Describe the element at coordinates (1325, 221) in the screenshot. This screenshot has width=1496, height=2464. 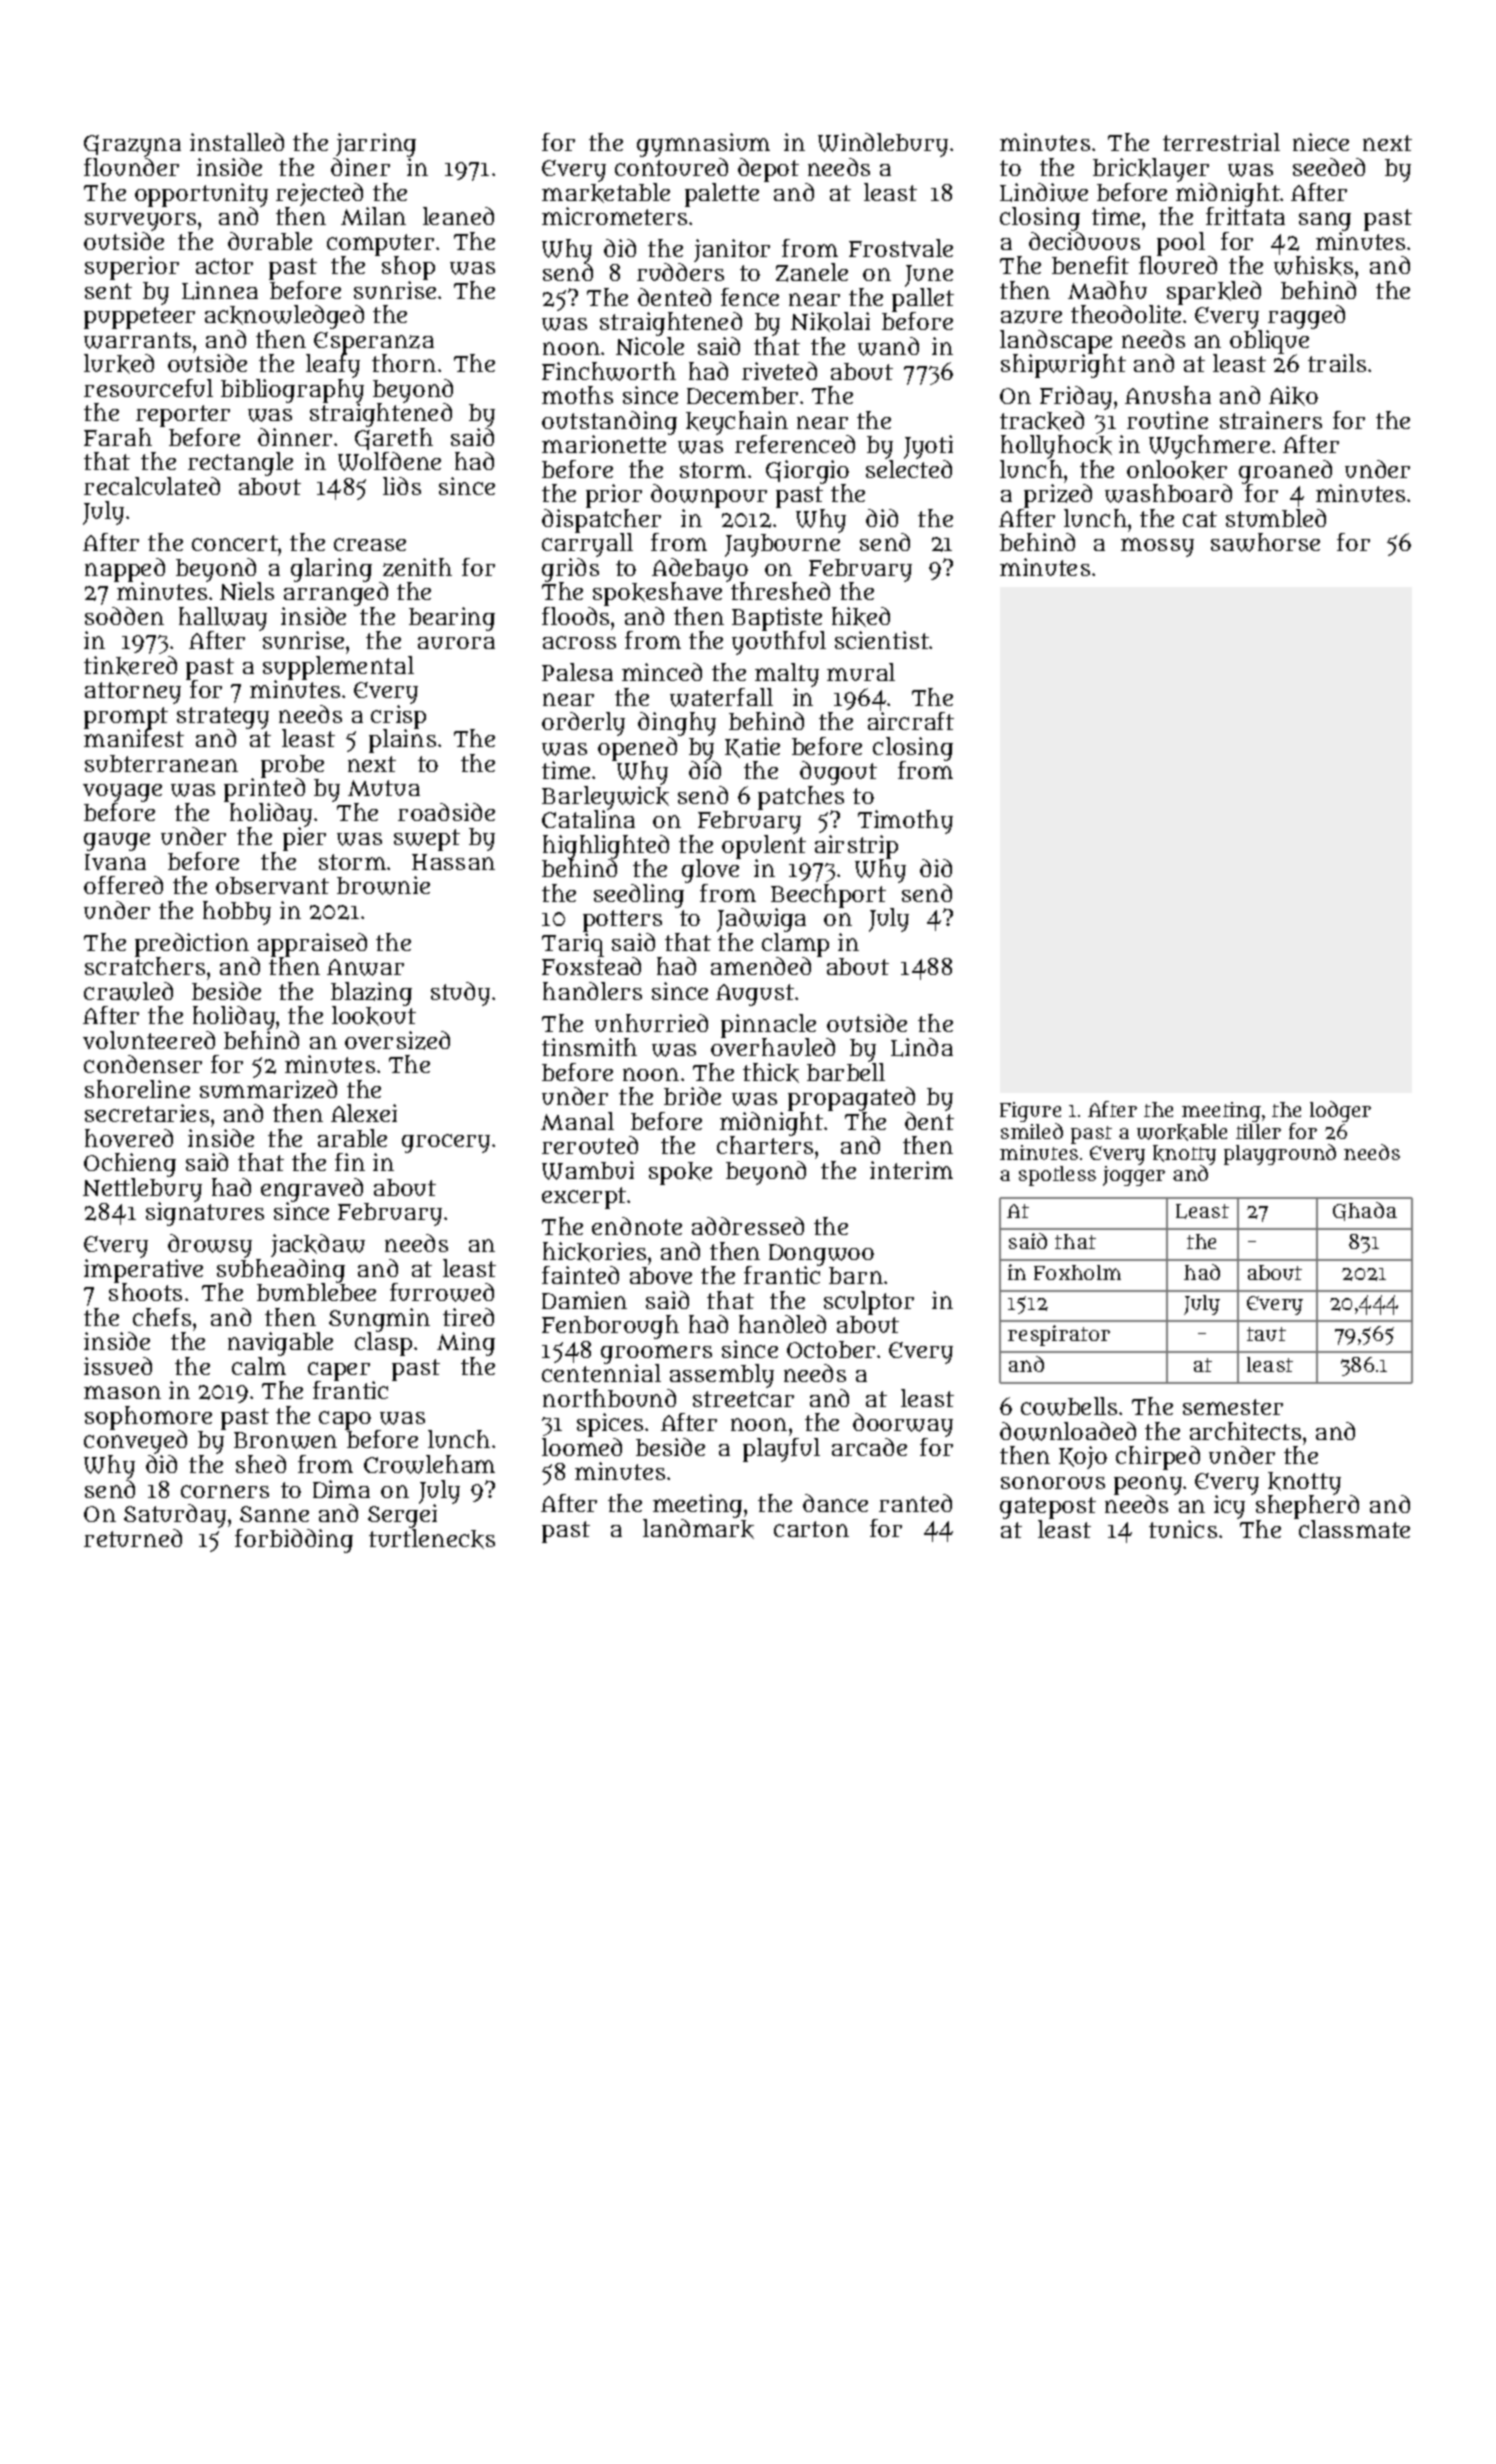
I see `sang` at that location.
